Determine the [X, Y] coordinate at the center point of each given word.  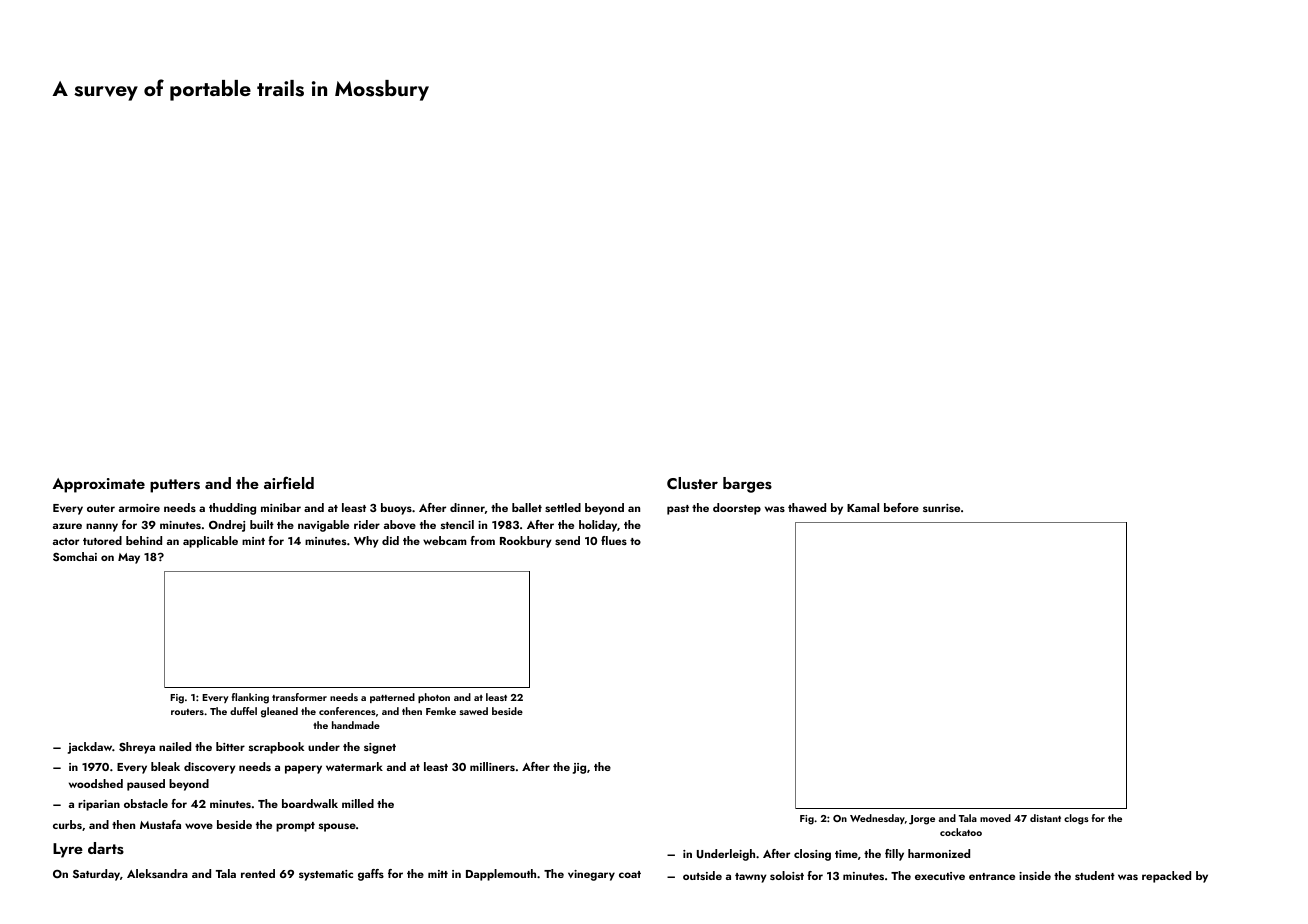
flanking [250, 698]
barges [747, 485]
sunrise [941, 508]
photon [434, 698]
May [129, 558]
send [567, 540]
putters [175, 486]
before [901, 507]
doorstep [737, 509]
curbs [67, 824]
